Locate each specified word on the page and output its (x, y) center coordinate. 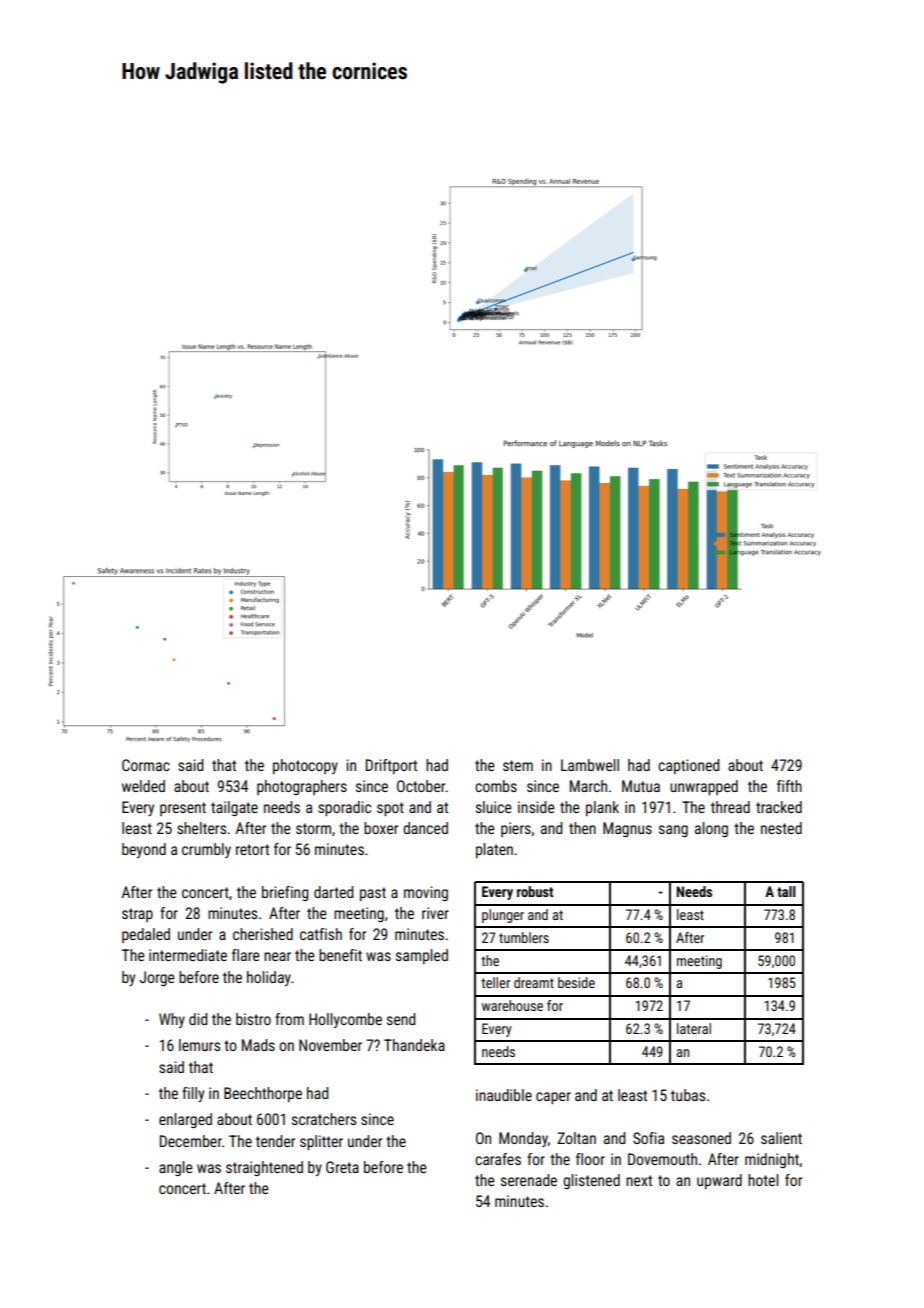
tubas (688, 1095)
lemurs (199, 1045)
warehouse (512, 1005)
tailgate (234, 808)
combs (496, 786)
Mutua (641, 786)
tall (786, 891)
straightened (264, 1168)
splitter (321, 1142)
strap (137, 915)
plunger (503, 916)
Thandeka (414, 1045)
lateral (694, 1028)
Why (172, 1020)
